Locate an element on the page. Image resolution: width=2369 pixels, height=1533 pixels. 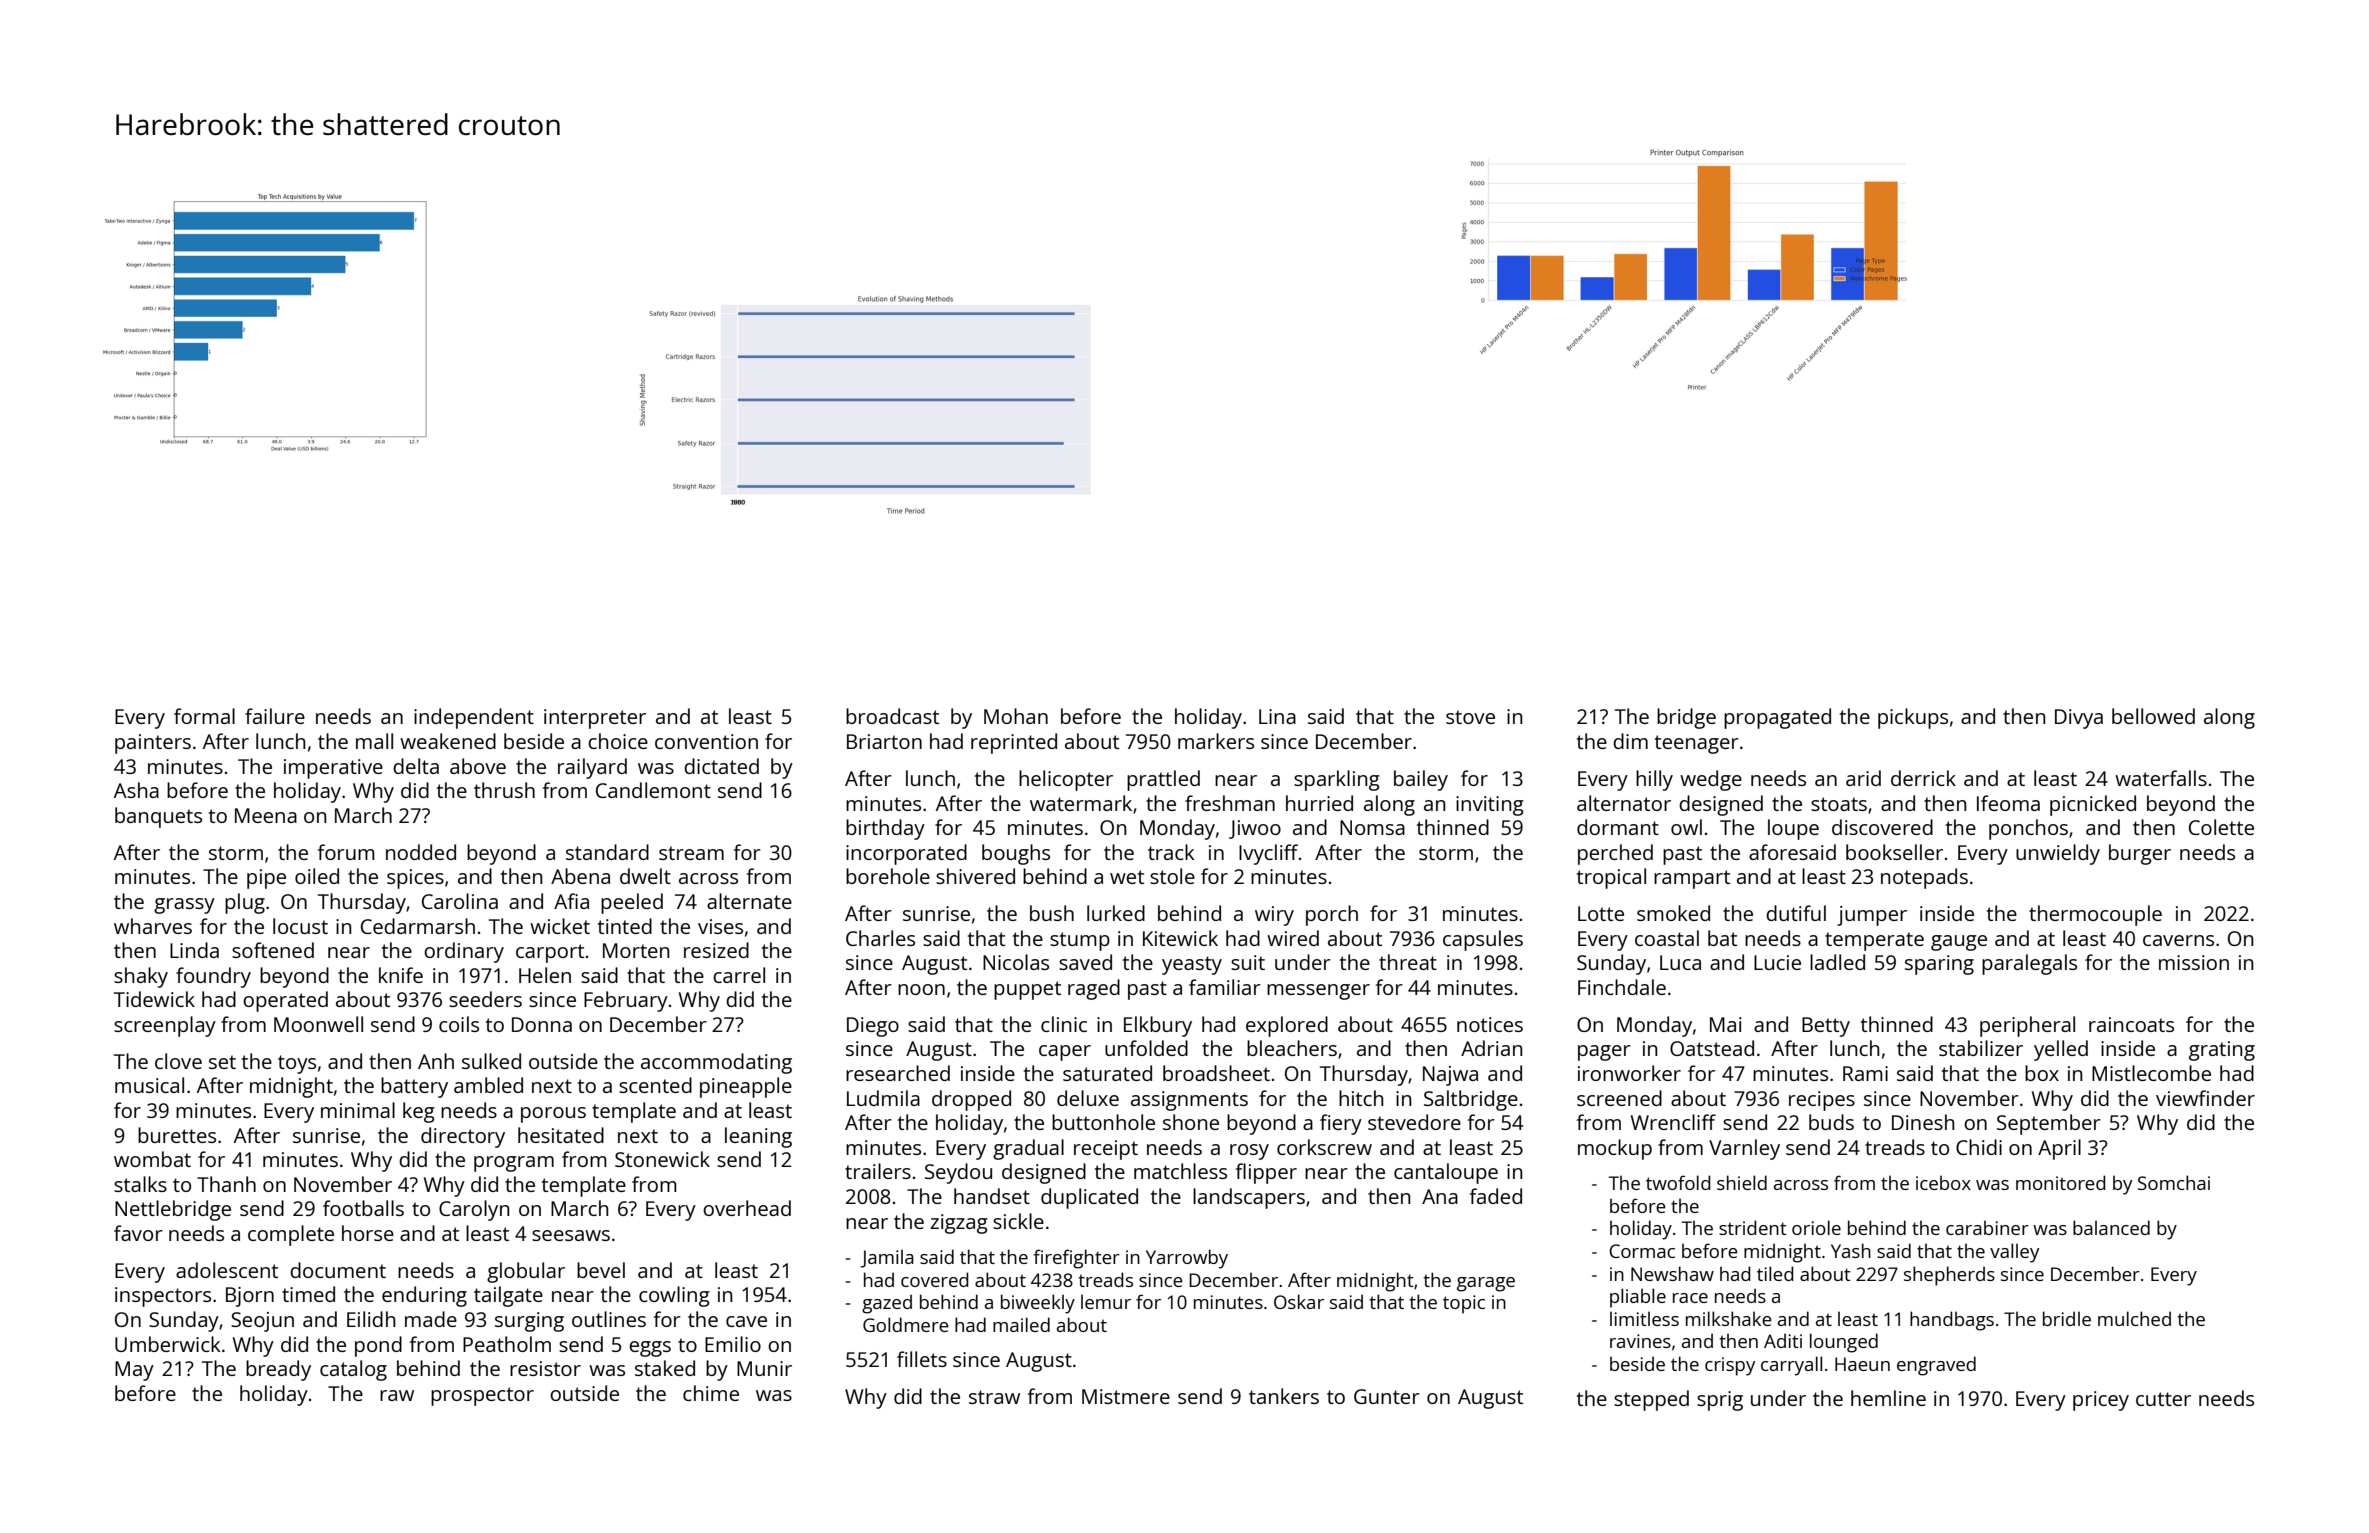
prospector is located at coordinates (482, 1396).
